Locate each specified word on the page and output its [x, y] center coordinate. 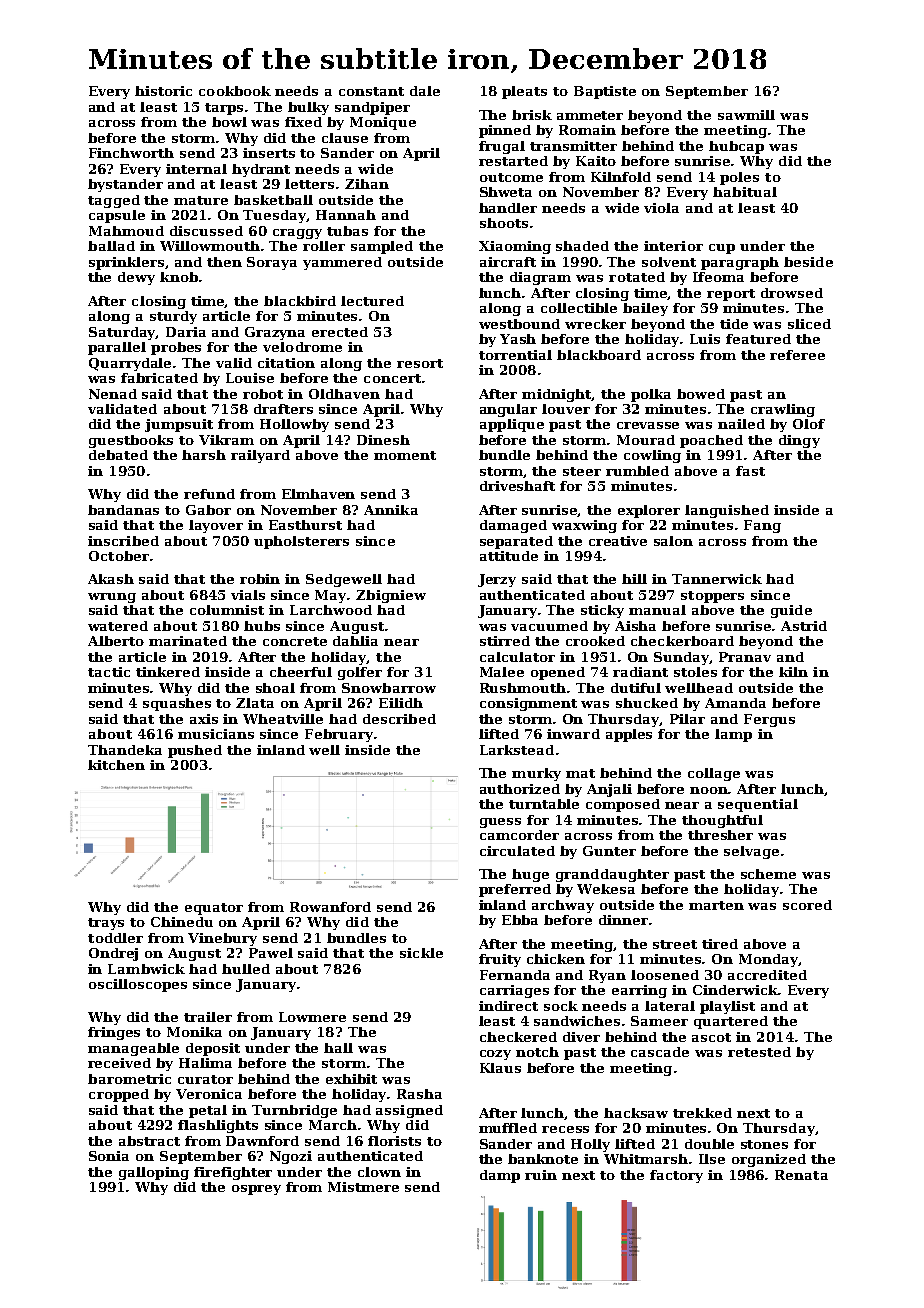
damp [500, 1176]
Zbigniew [391, 596]
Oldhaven [344, 394]
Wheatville [283, 719]
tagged [114, 201]
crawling [783, 410]
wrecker [595, 324]
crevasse [648, 425]
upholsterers [301, 542]
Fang [762, 526]
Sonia [109, 1156]
